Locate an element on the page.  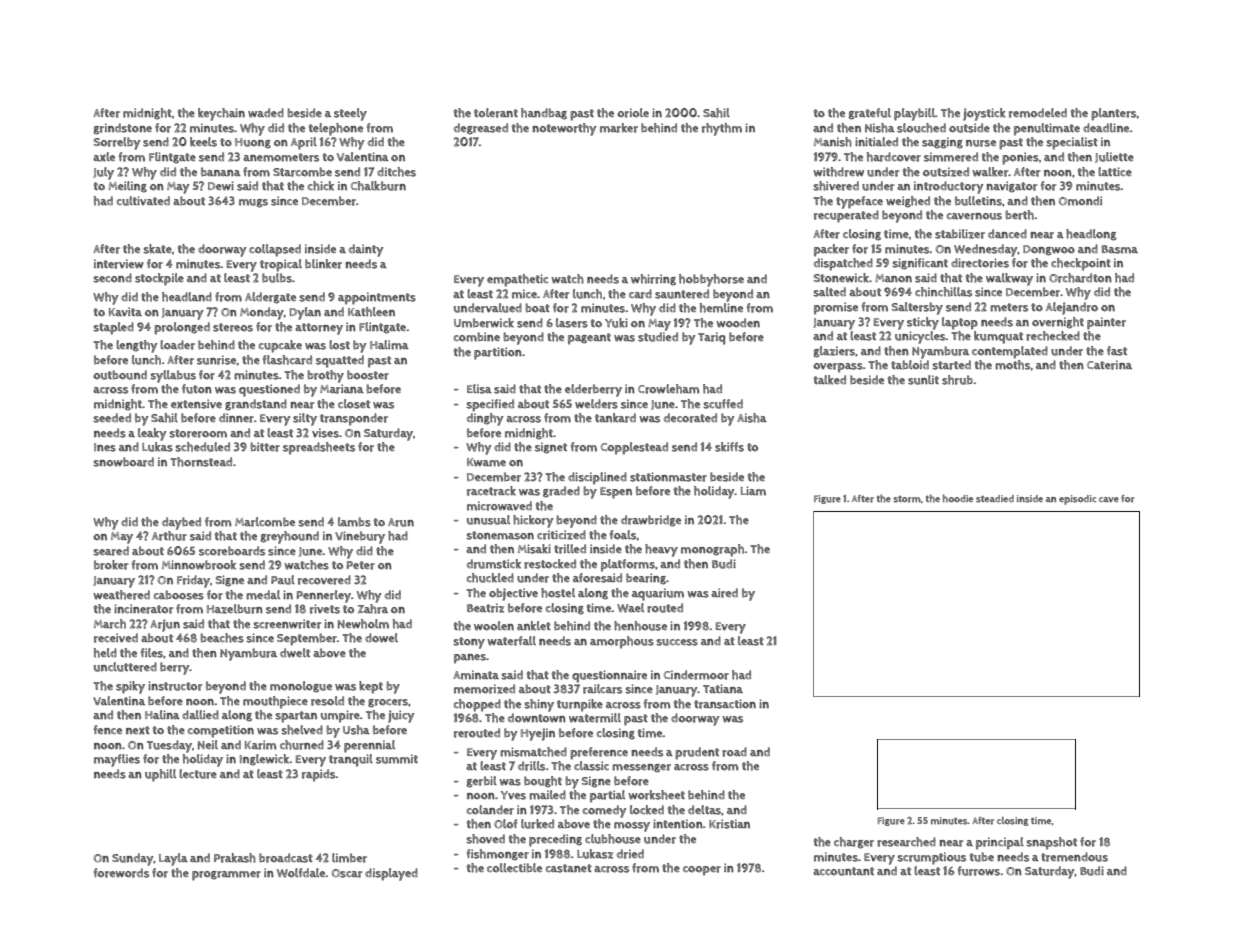
Tariq is located at coordinates (712, 338).
